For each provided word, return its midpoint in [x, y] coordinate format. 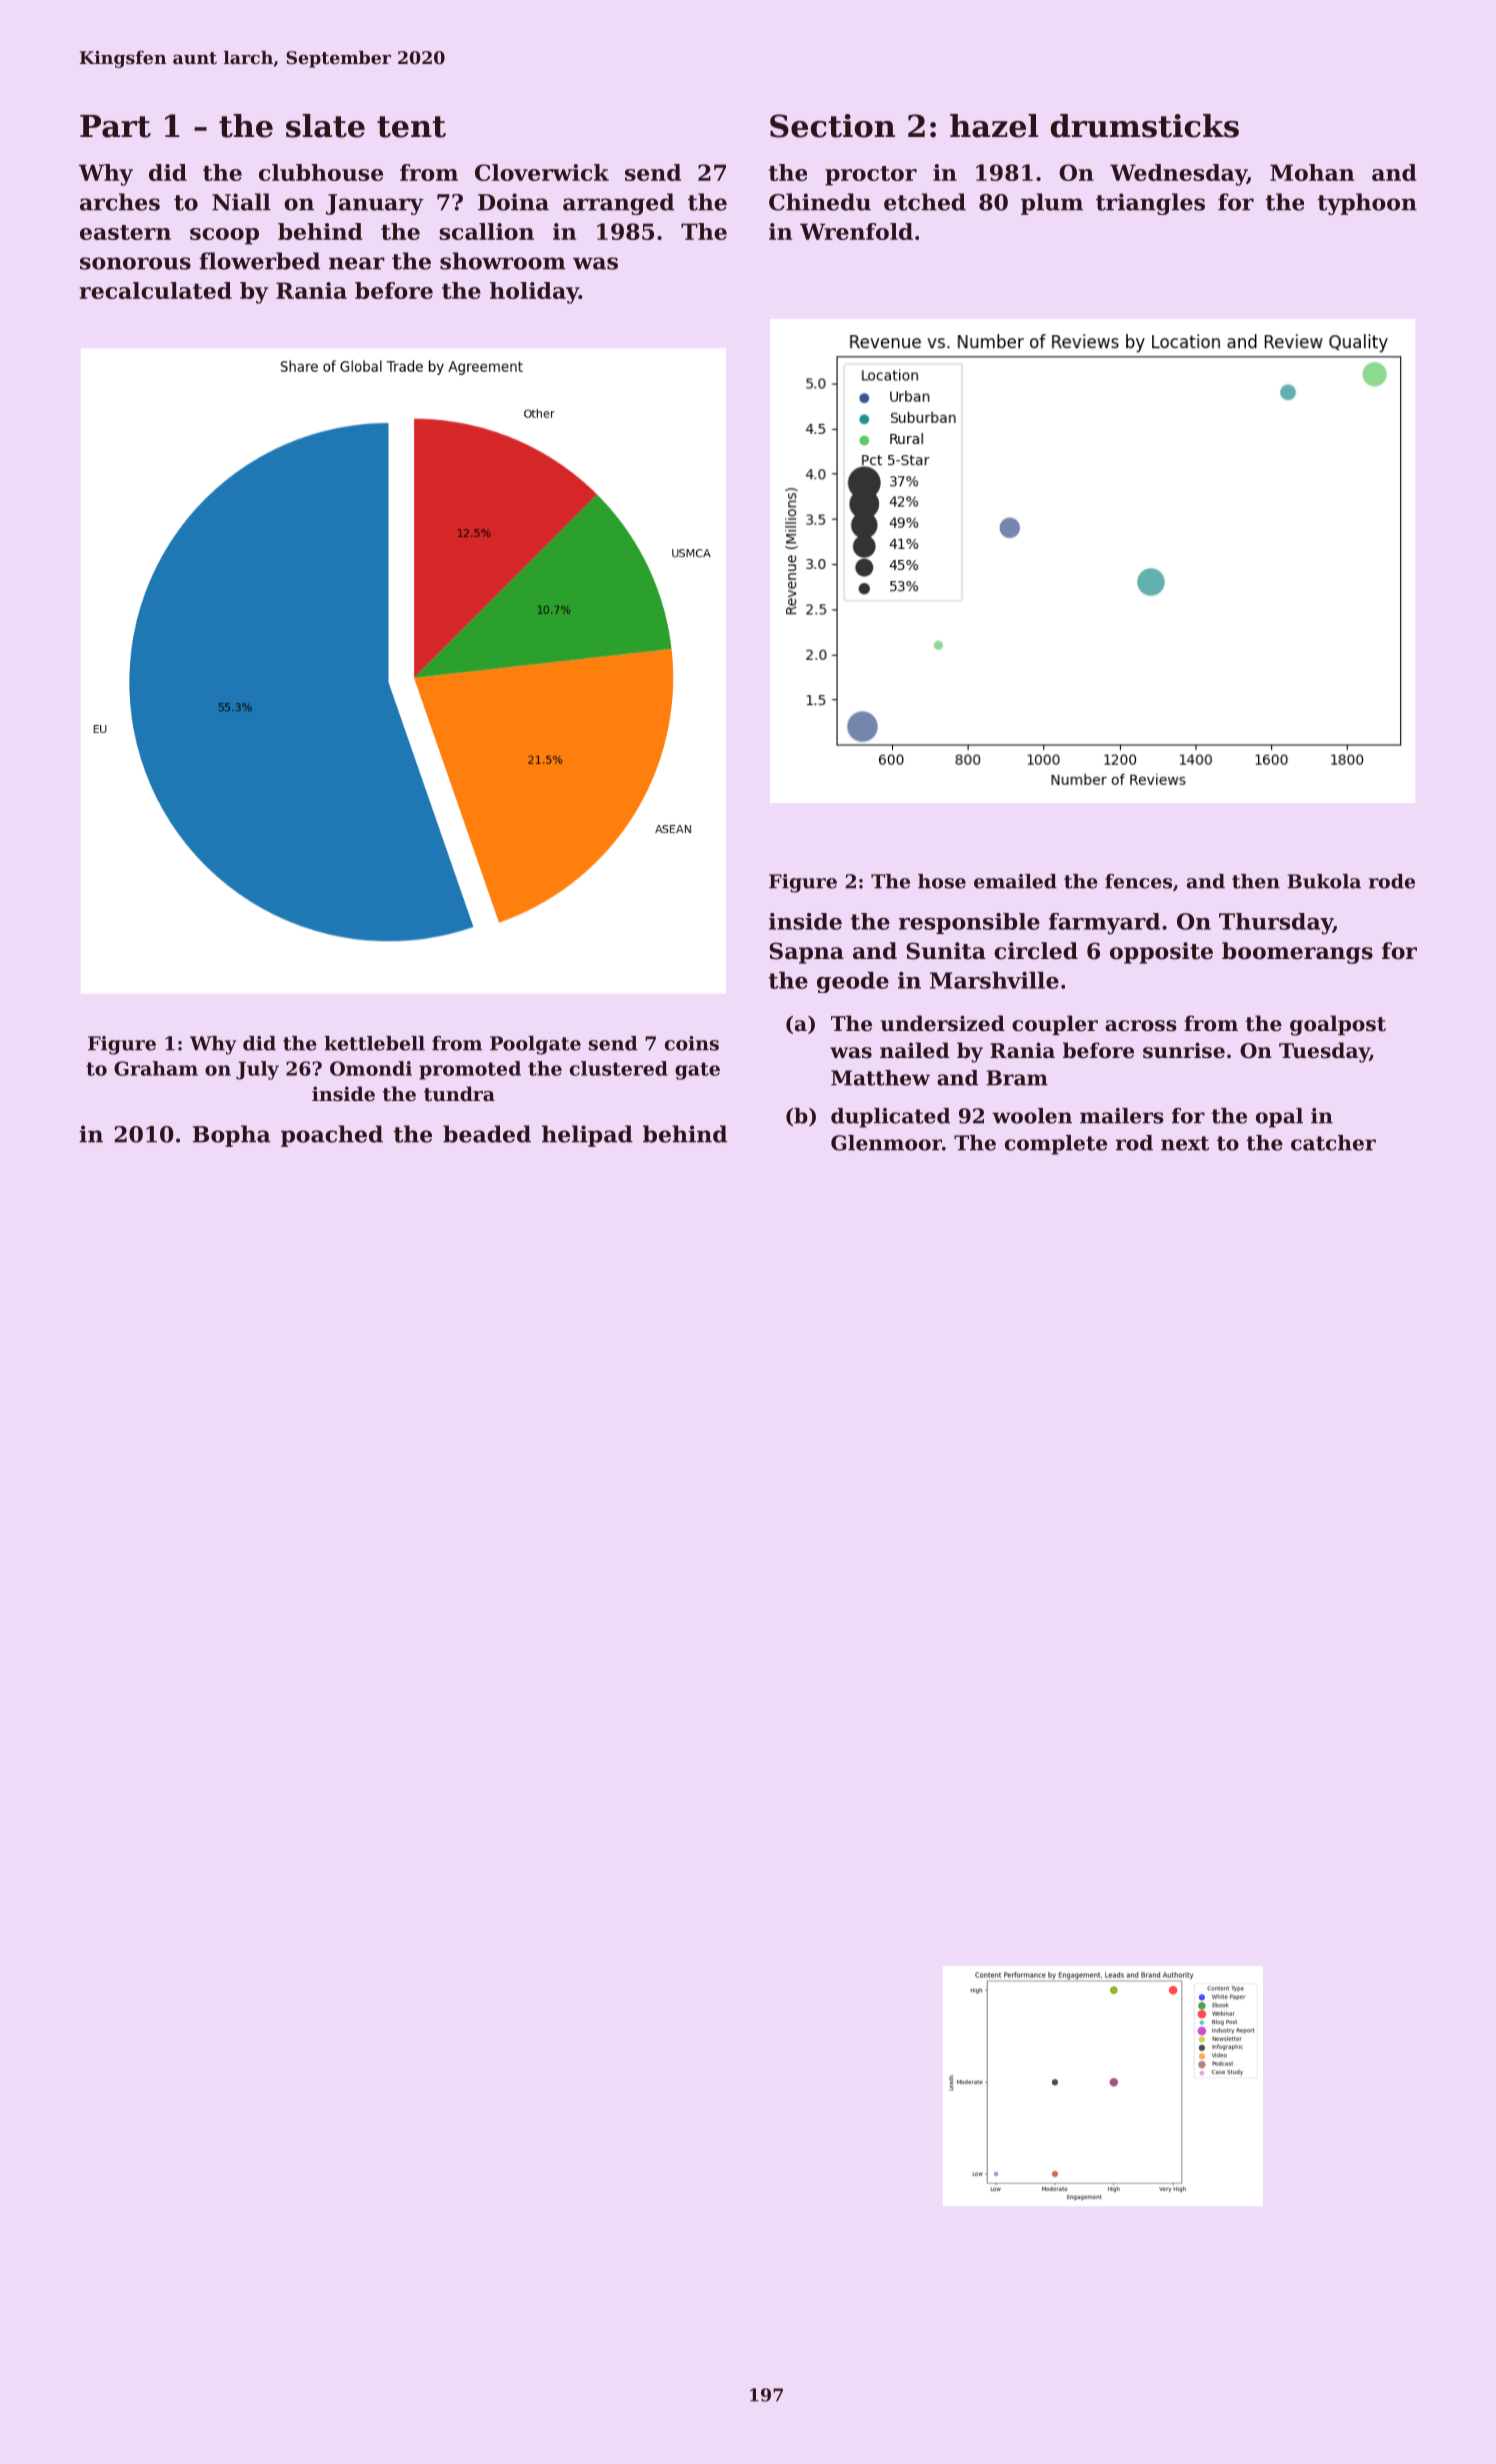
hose [942, 881]
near [357, 263]
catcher [1333, 1143]
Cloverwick [542, 172]
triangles [1150, 204]
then [1256, 881]
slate [325, 126]
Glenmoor [886, 1143]
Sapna [806, 953]
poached [332, 1136]
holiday [534, 293]
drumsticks [1145, 126]
